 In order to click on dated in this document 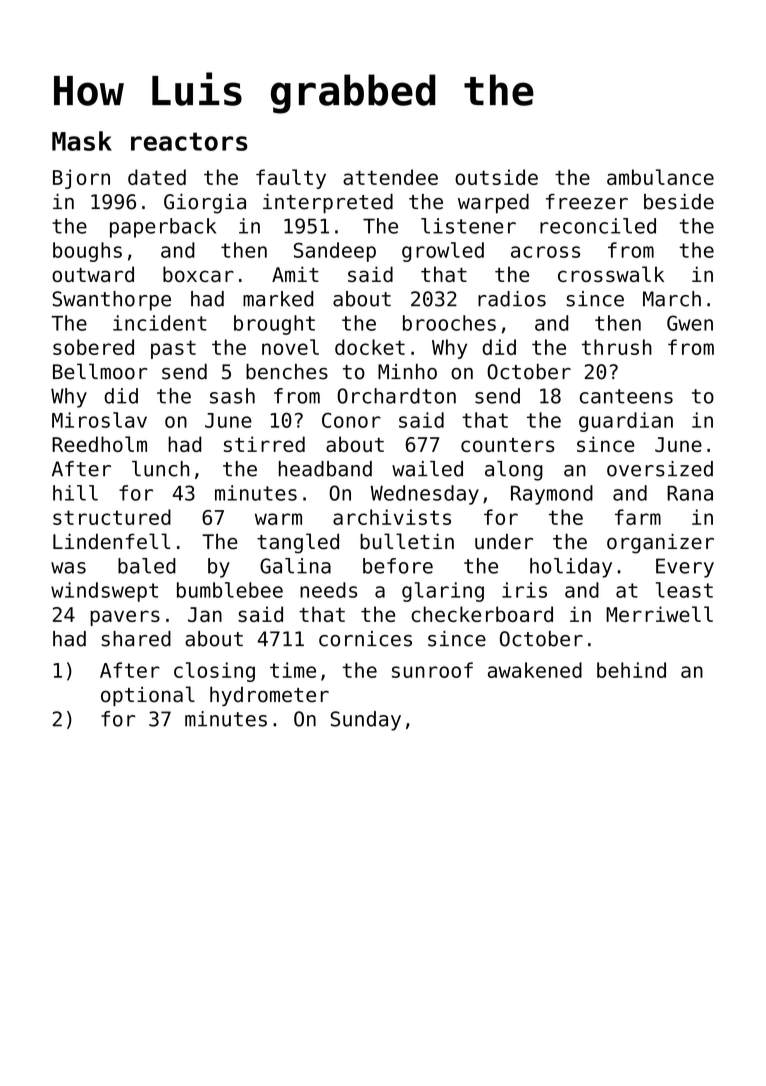, I will do `click(157, 177)`.
